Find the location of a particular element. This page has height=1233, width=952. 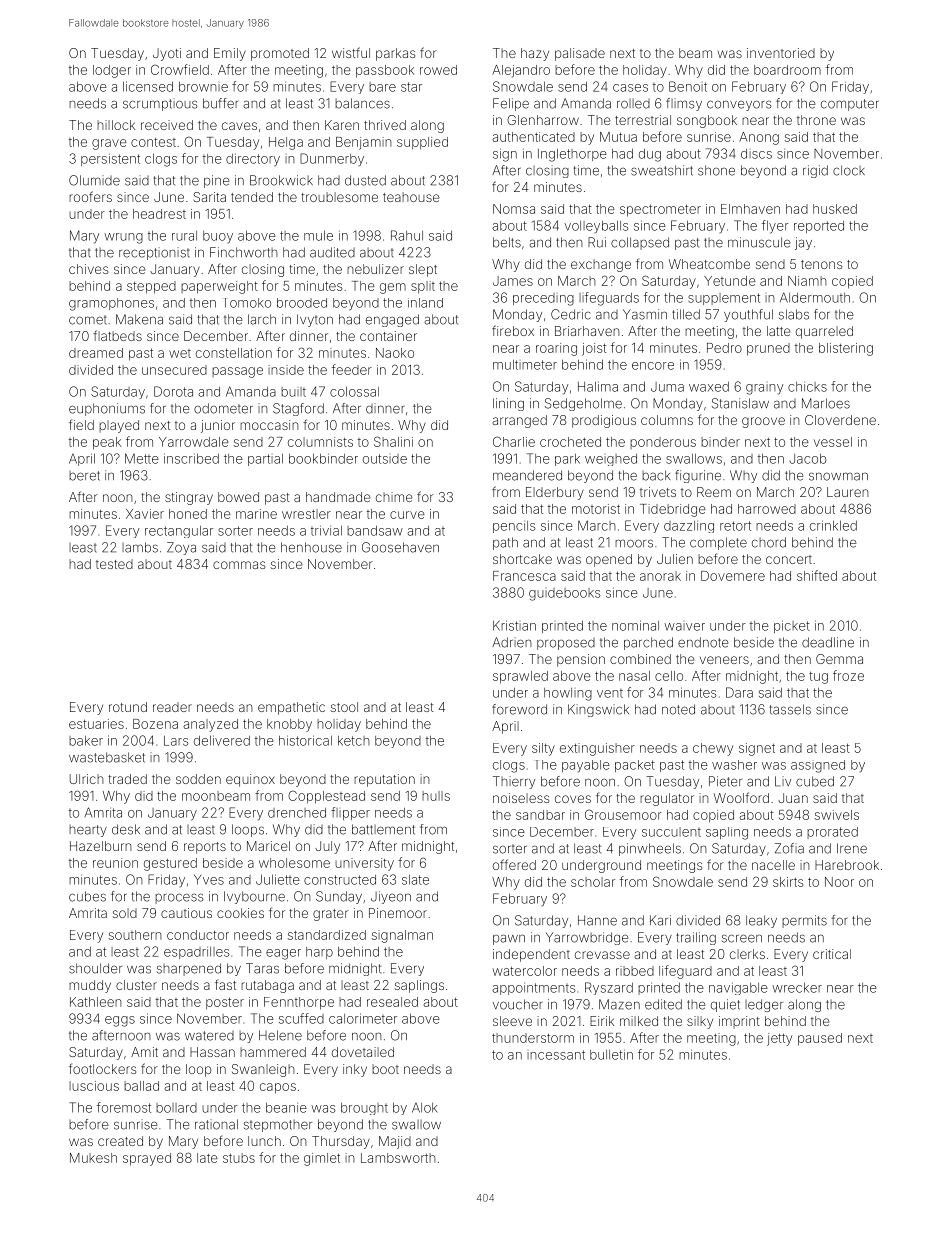

Hassan is located at coordinates (212, 1052).
